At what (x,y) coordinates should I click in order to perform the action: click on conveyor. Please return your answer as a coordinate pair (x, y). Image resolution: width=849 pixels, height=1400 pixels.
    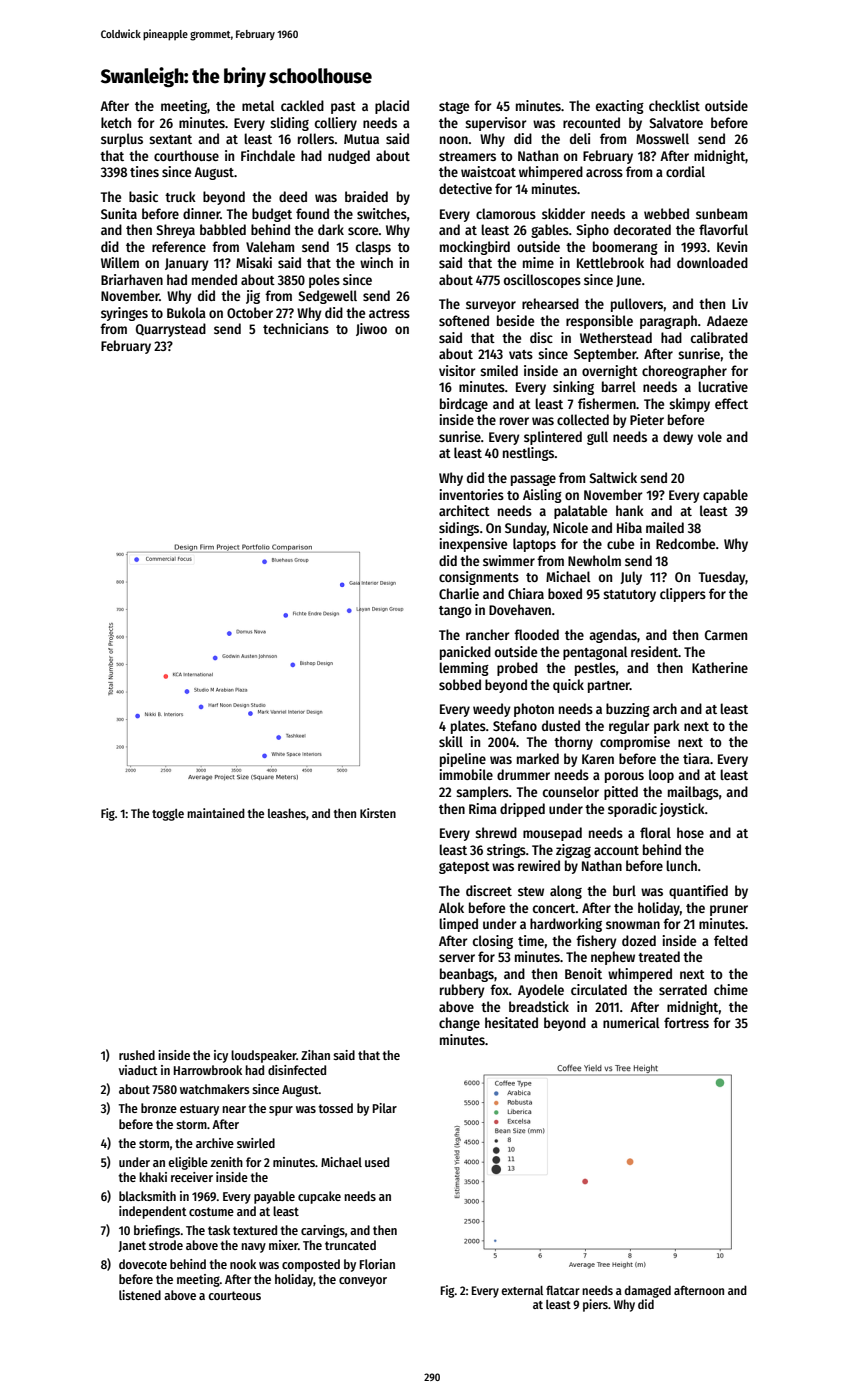
    Looking at the image, I should click on (363, 1282).
